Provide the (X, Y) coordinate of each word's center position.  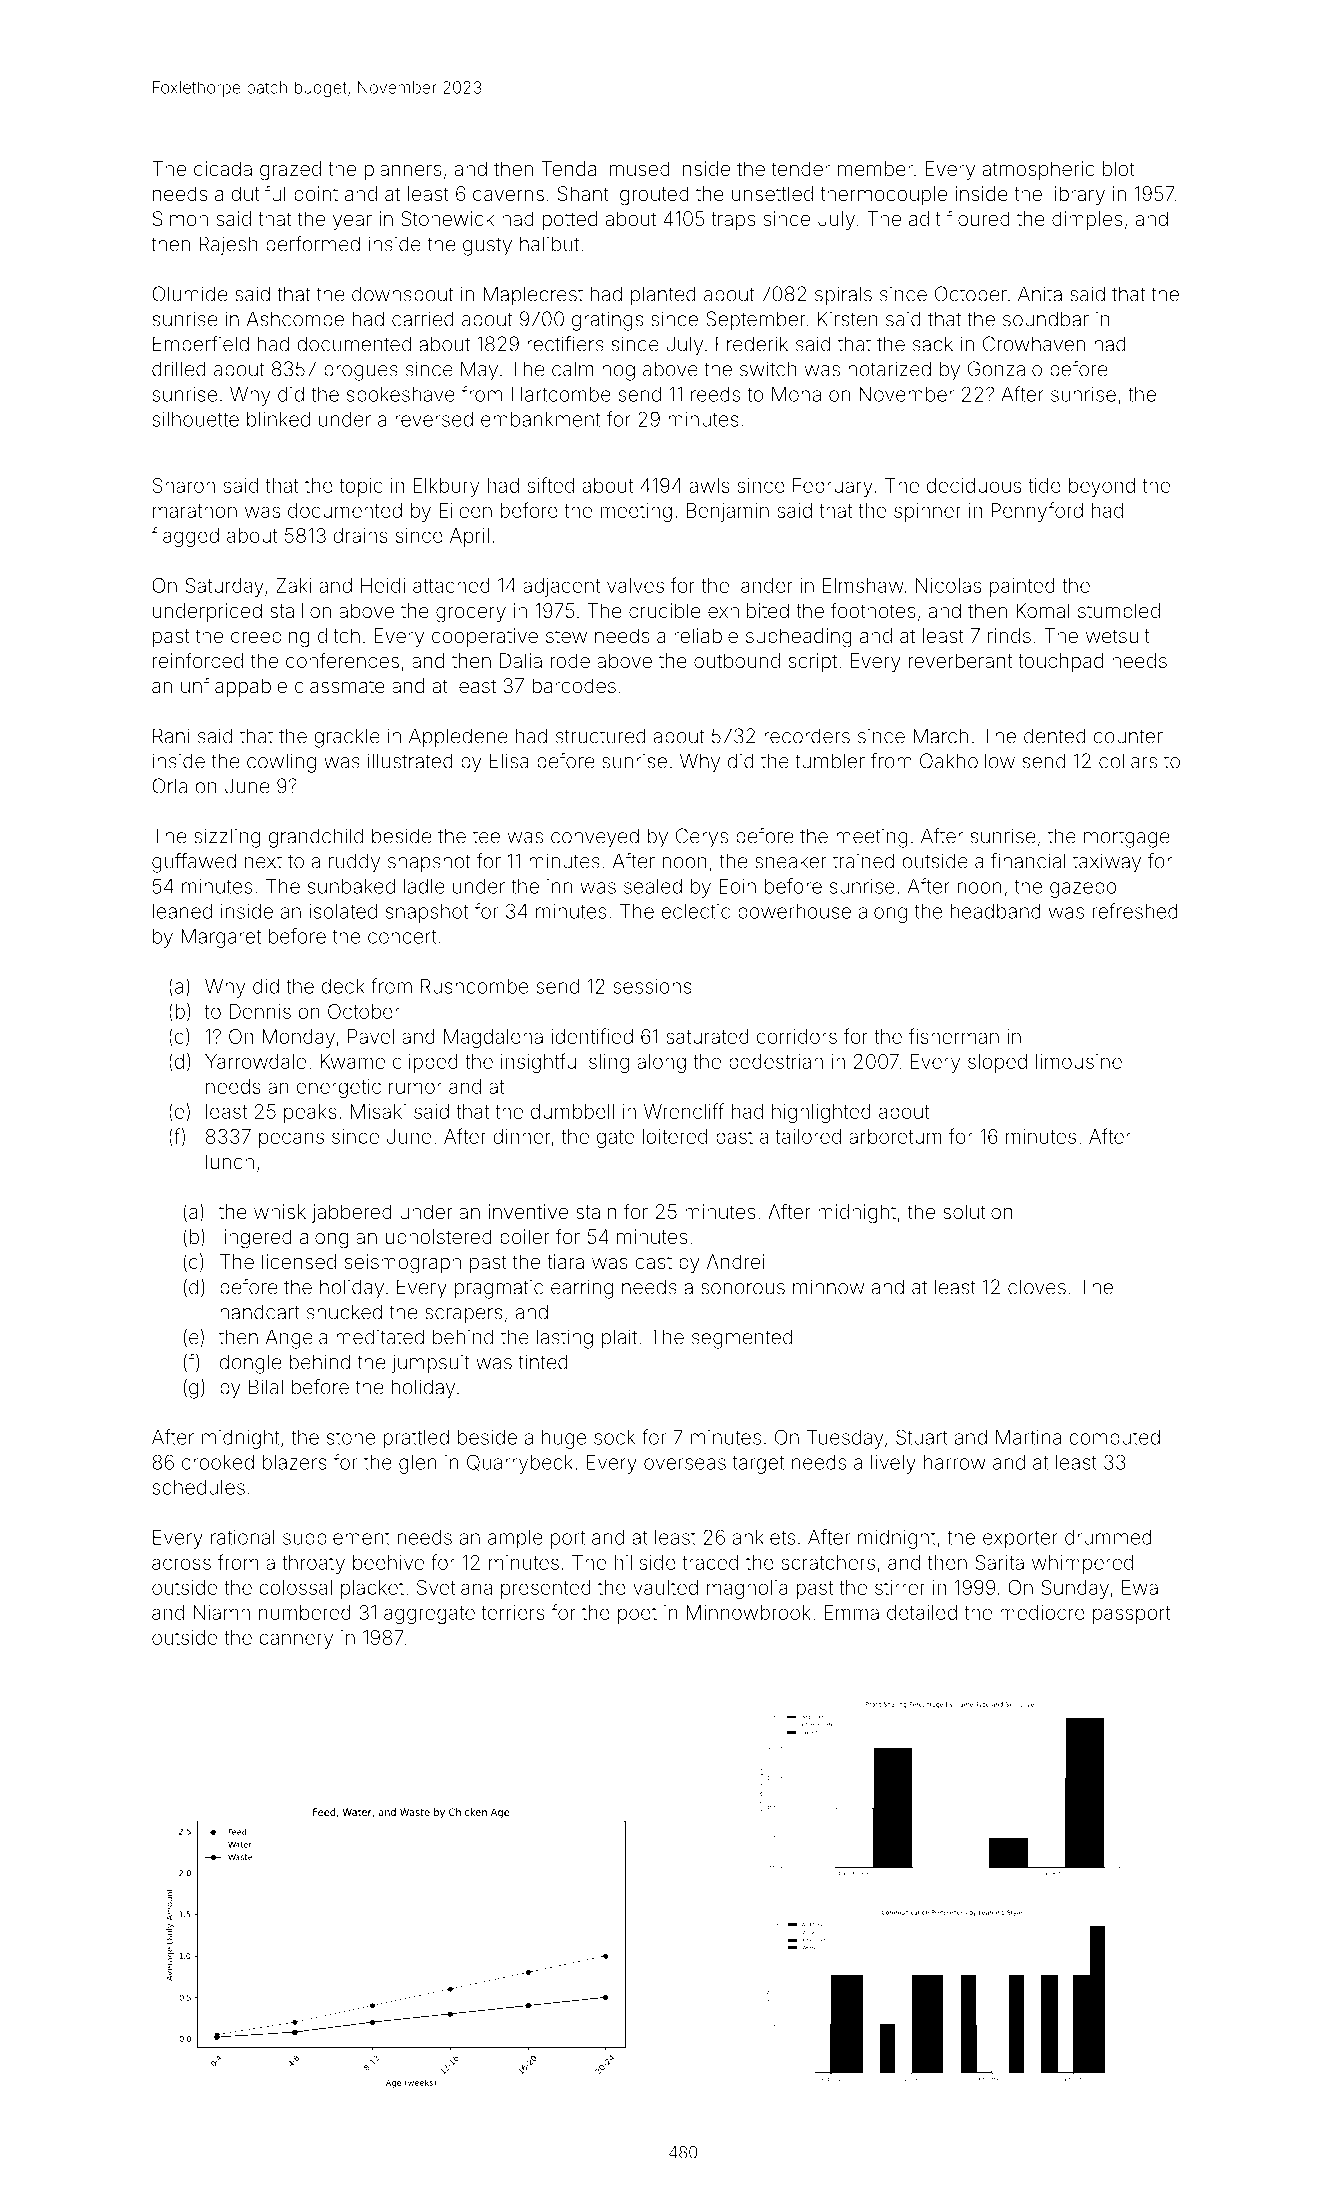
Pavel (371, 1036)
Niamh (221, 1612)
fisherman (954, 1036)
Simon (180, 218)
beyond (1102, 487)
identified (592, 1036)
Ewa (1140, 1587)
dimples (1087, 220)
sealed (653, 886)
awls (710, 485)
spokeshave (401, 396)
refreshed (1135, 911)
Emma (851, 1612)
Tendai (571, 168)
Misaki (378, 1111)
